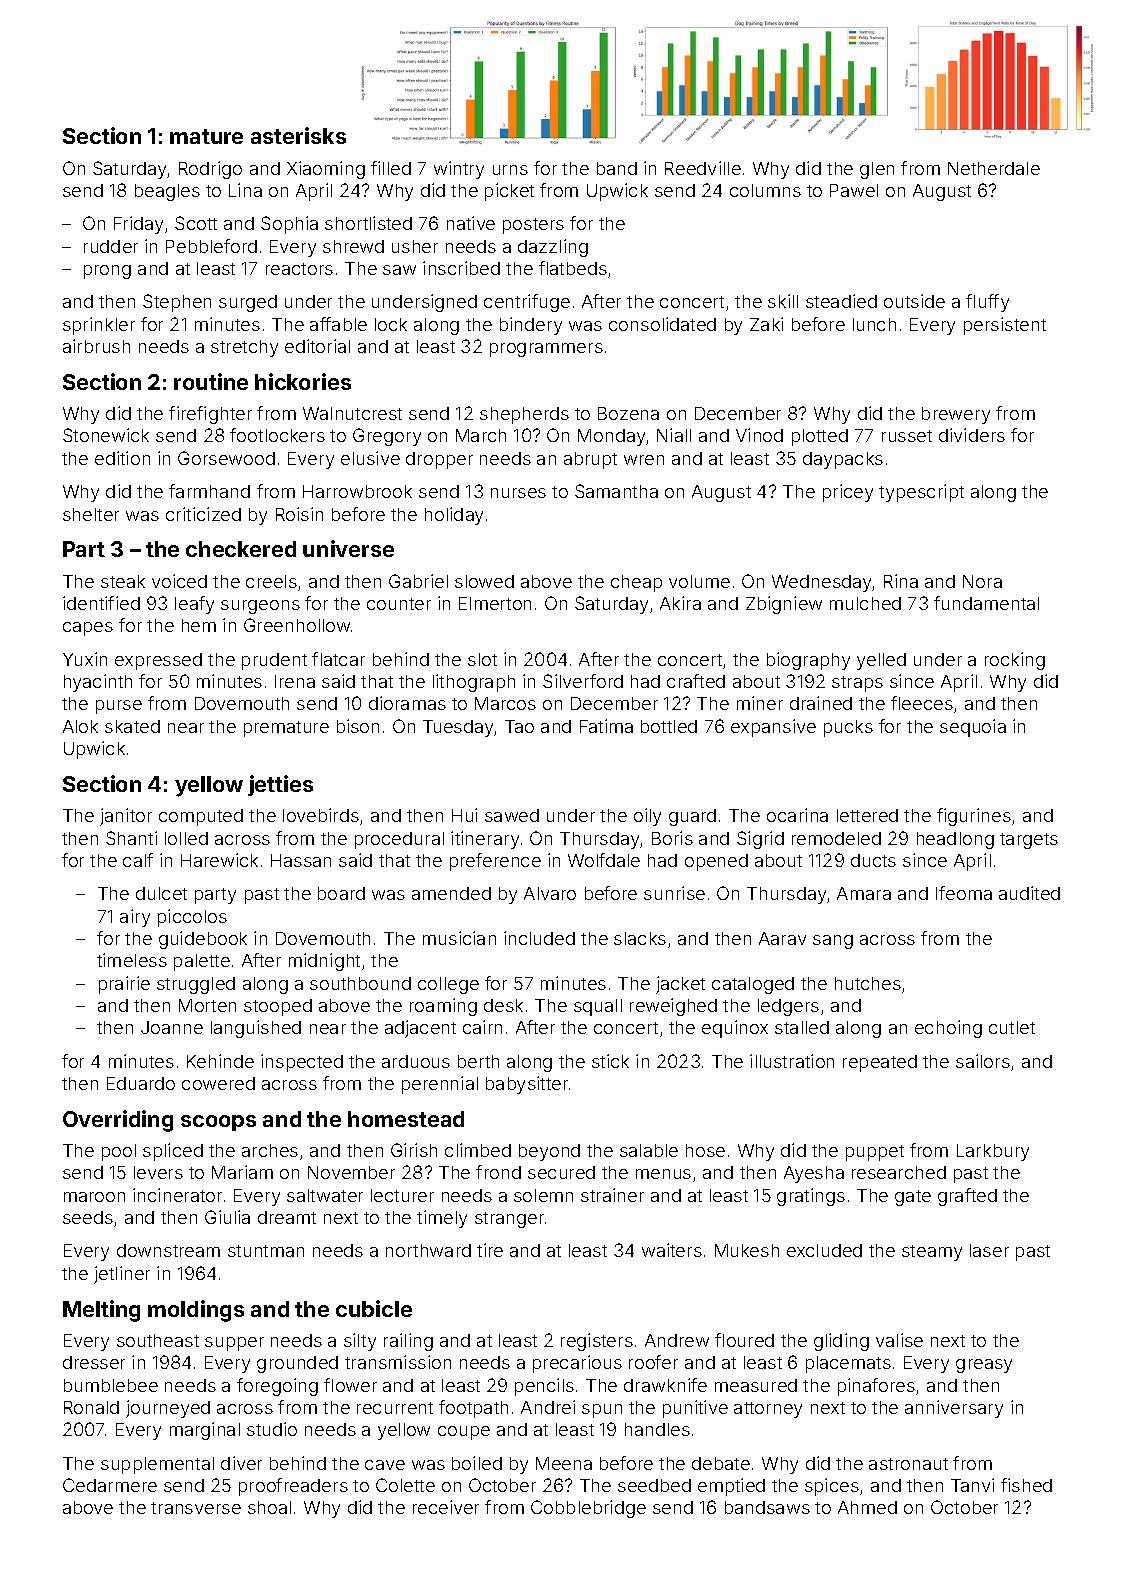 This document has height=1592, width=1126. What do you see at coordinates (1015, 661) in the document?
I see `rocking` at bounding box center [1015, 661].
